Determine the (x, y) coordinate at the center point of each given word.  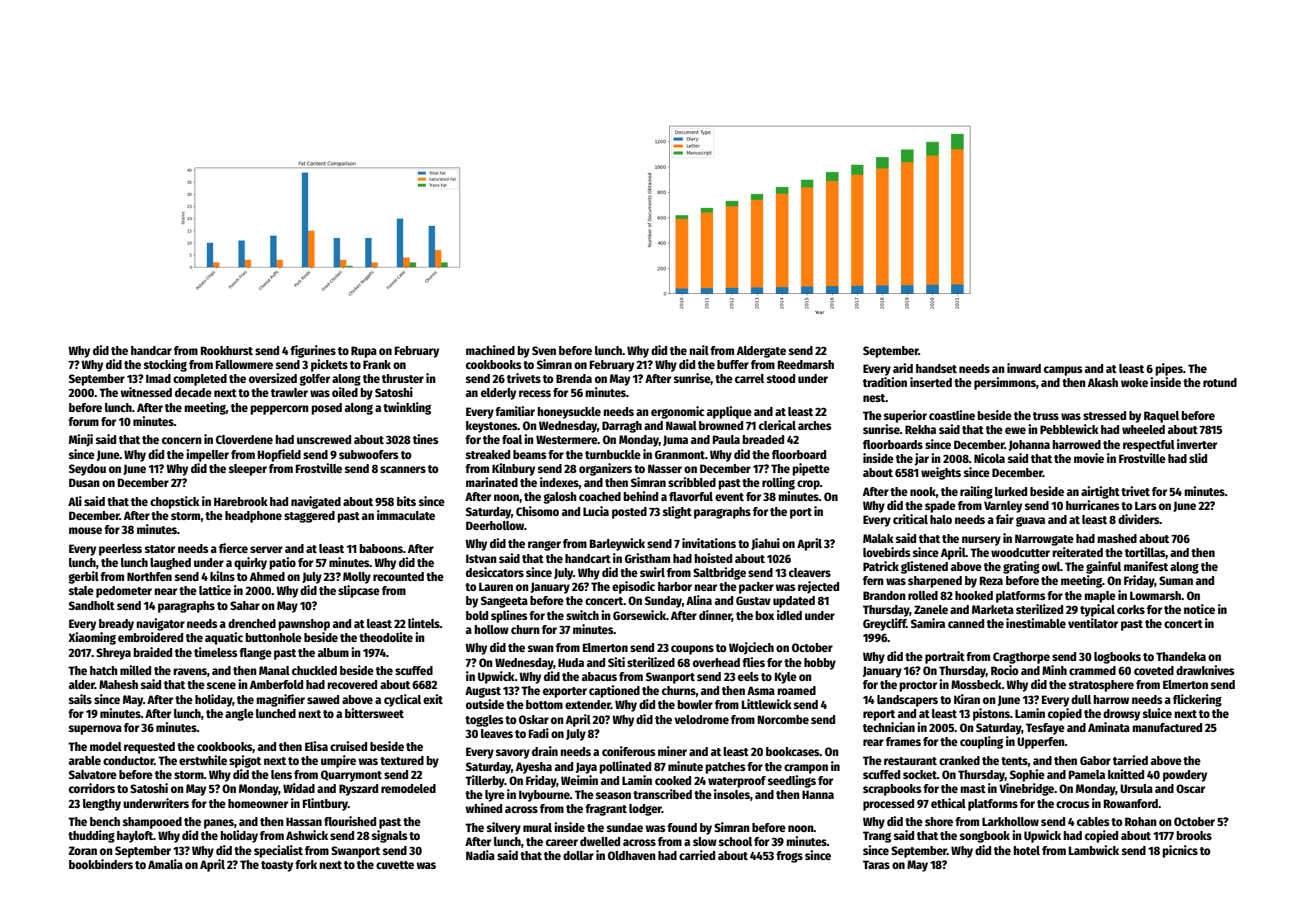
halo (941, 519)
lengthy (102, 805)
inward (1024, 368)
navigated (316, 502)
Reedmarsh (806, 364)
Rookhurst (227, 350)
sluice (1157, 713)
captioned (614, 691)
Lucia (596, 511)
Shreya (113, 654)
